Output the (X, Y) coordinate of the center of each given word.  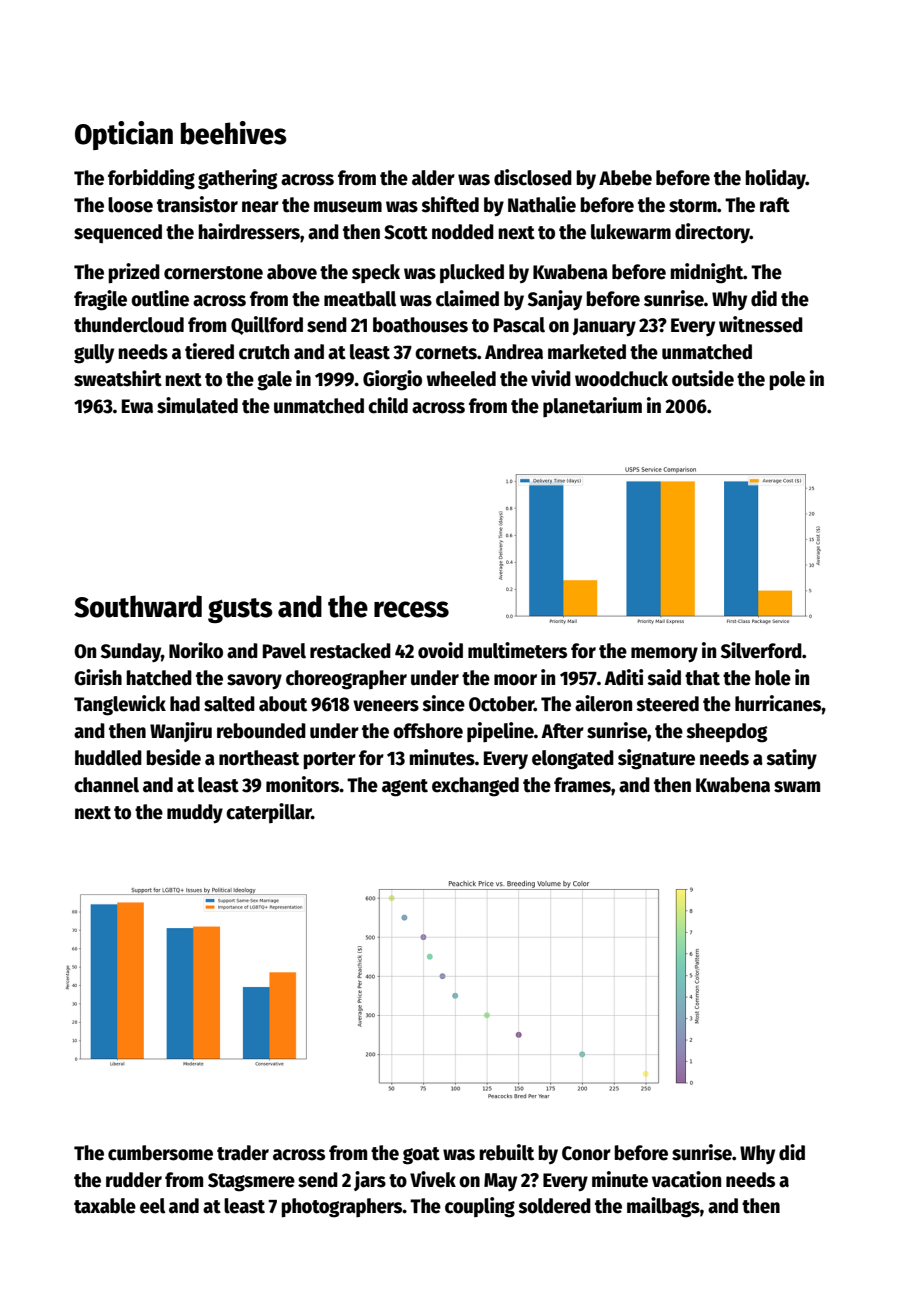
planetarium (592, 407)
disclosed (533, 177)
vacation (686, 1179)
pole (787, 381)
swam (797, 787)
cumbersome (160, 1153)
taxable (105, 1206)
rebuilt (506, 1152)
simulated (197, 405)
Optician (124, 135)
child (388, 405)
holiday (775, 179)
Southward (138, 606)
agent (405, 788)
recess (411, 609)
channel (106, 785)
